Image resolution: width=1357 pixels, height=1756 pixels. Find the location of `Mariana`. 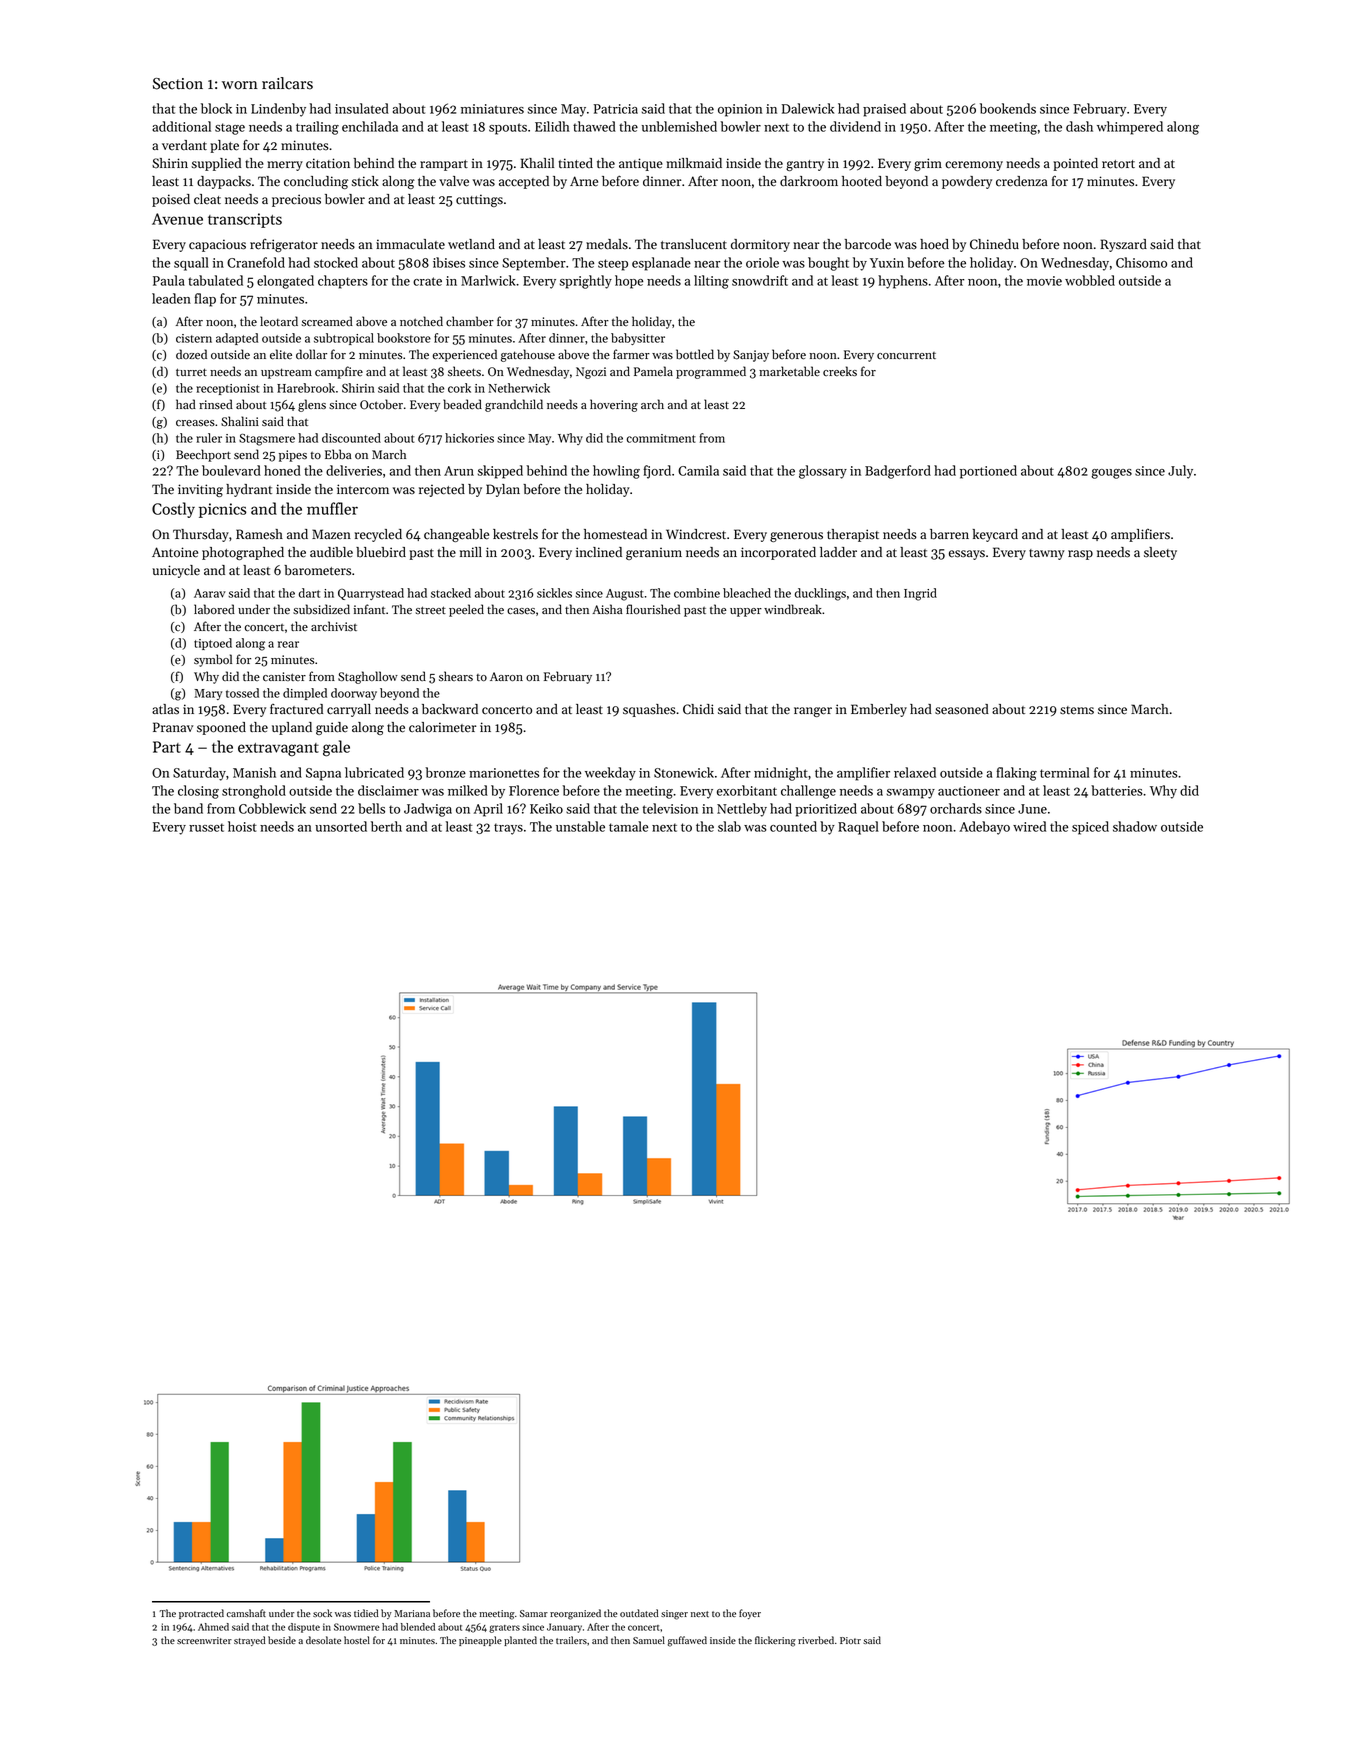

Mariana is located at coordinates (412, 1613).
